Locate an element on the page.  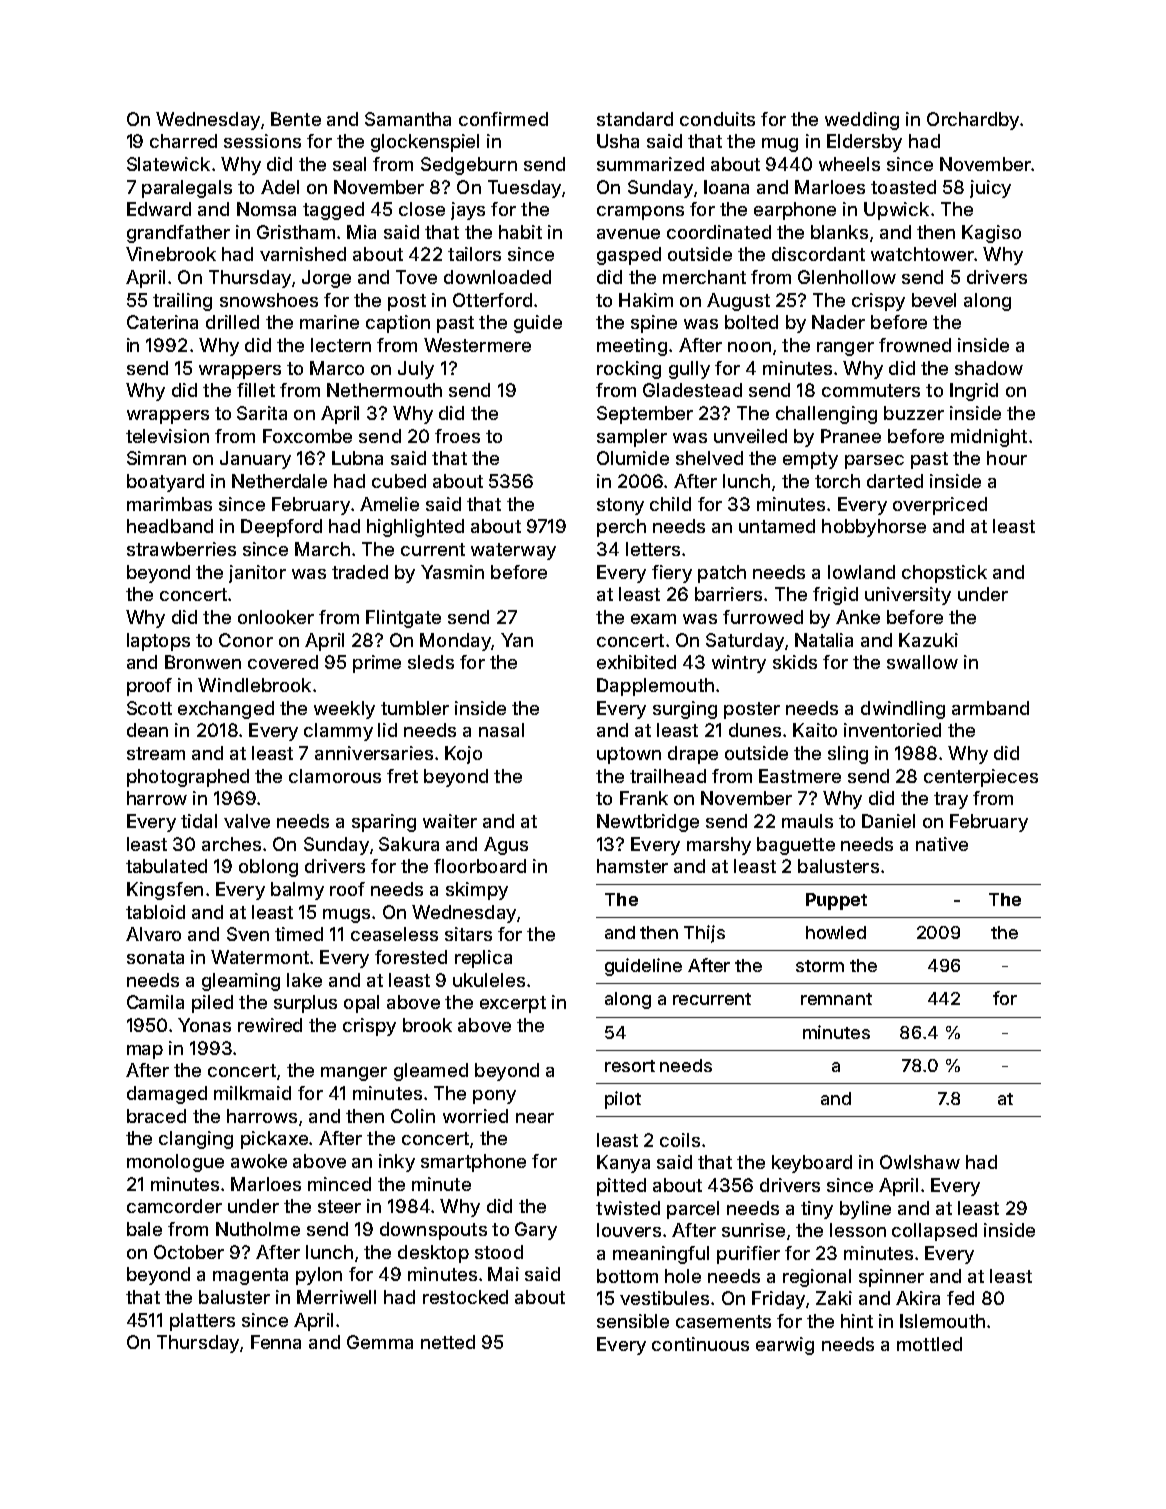
remnant is located at coordinates (836, 999).
